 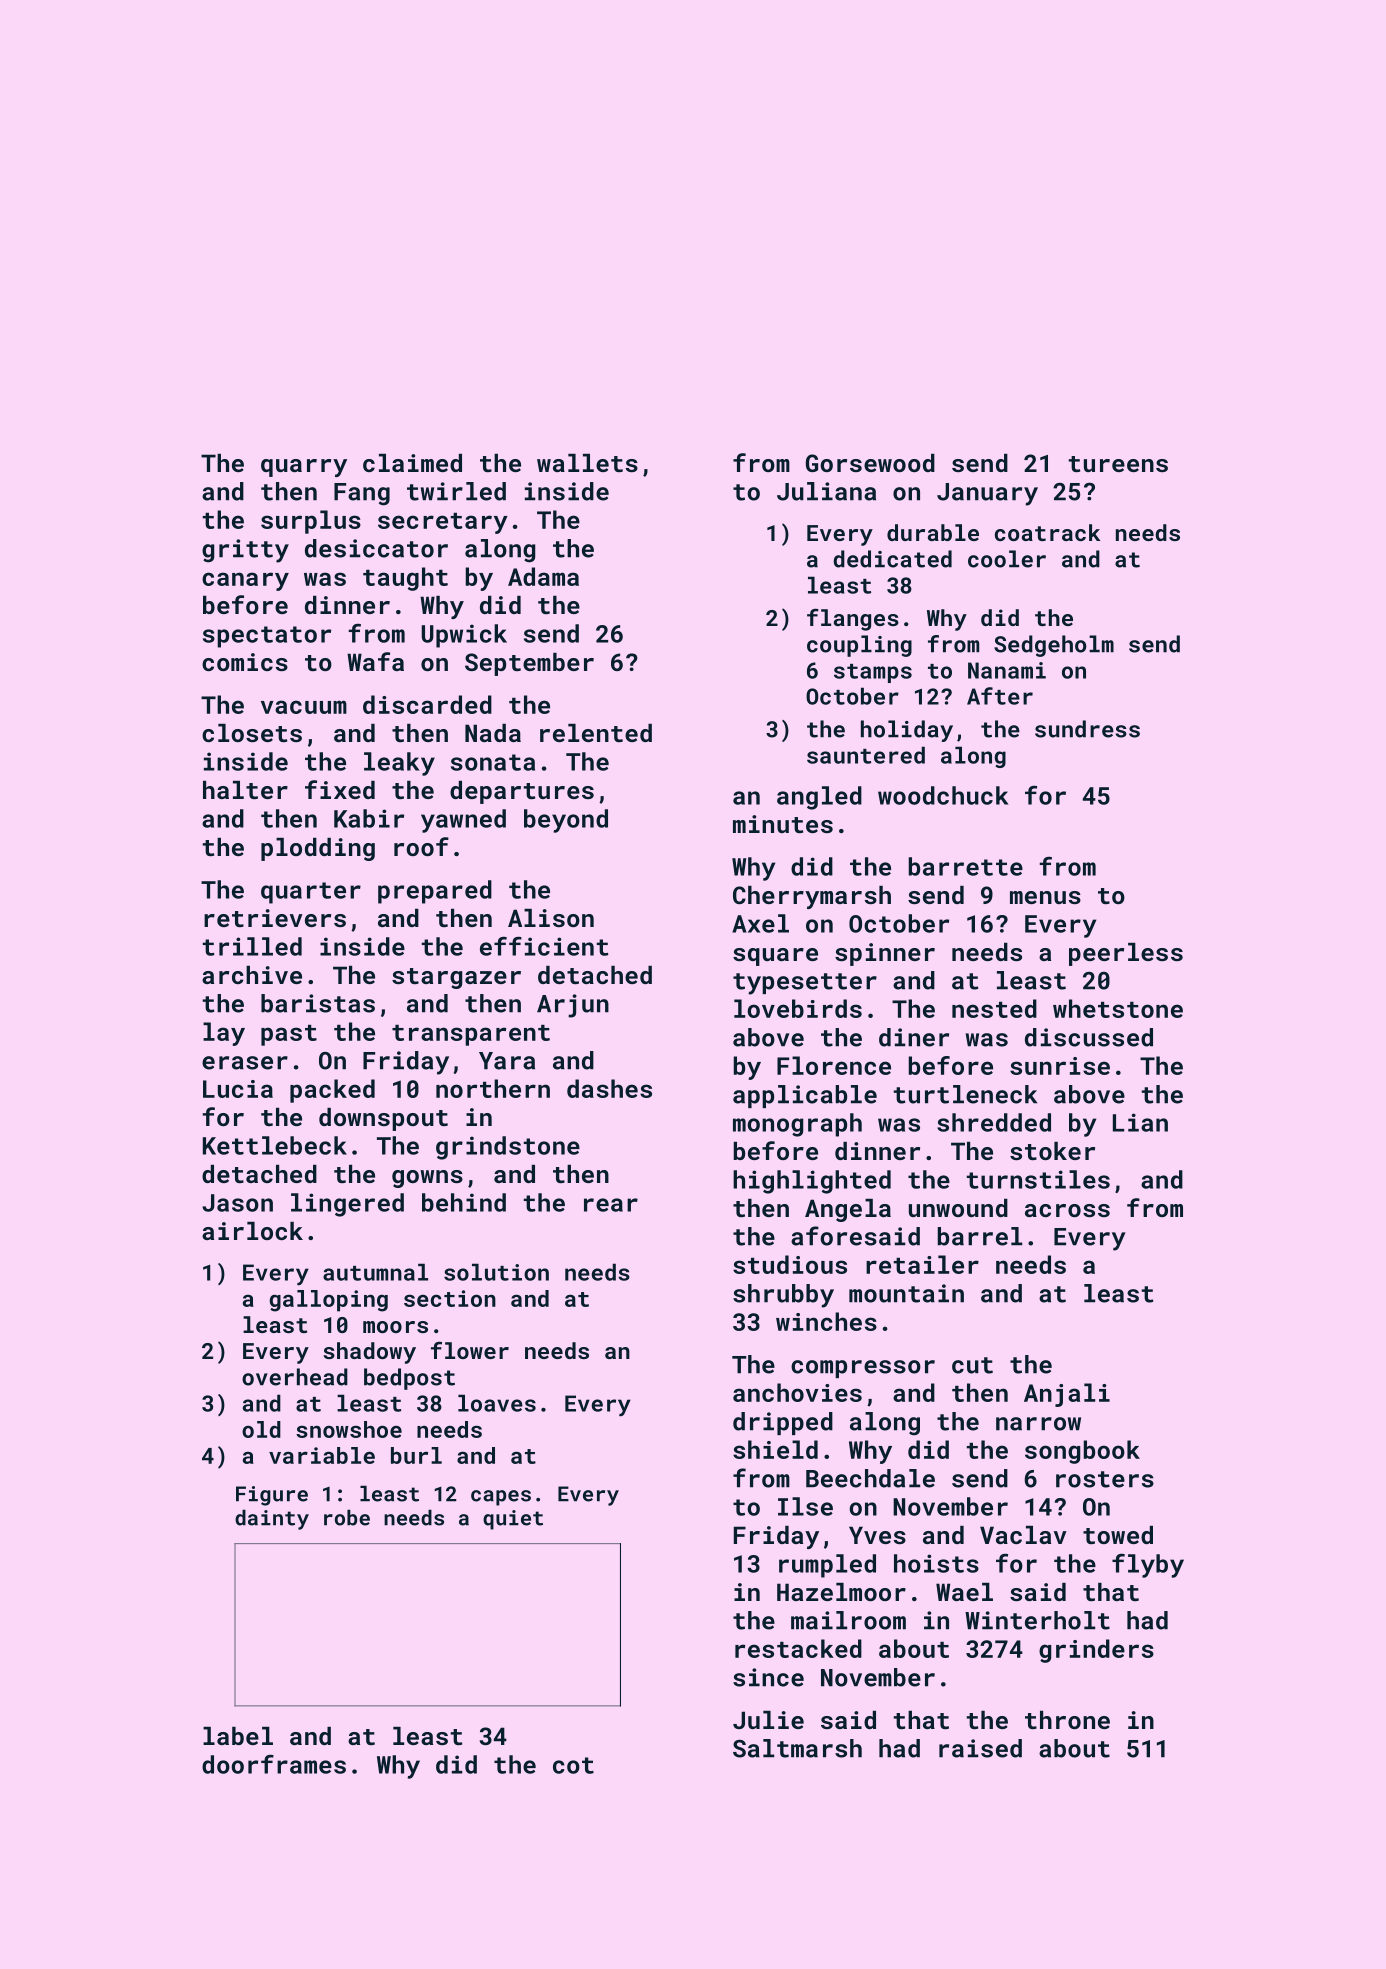 I want to click on bedpost, so click(x=409, y=1379).
